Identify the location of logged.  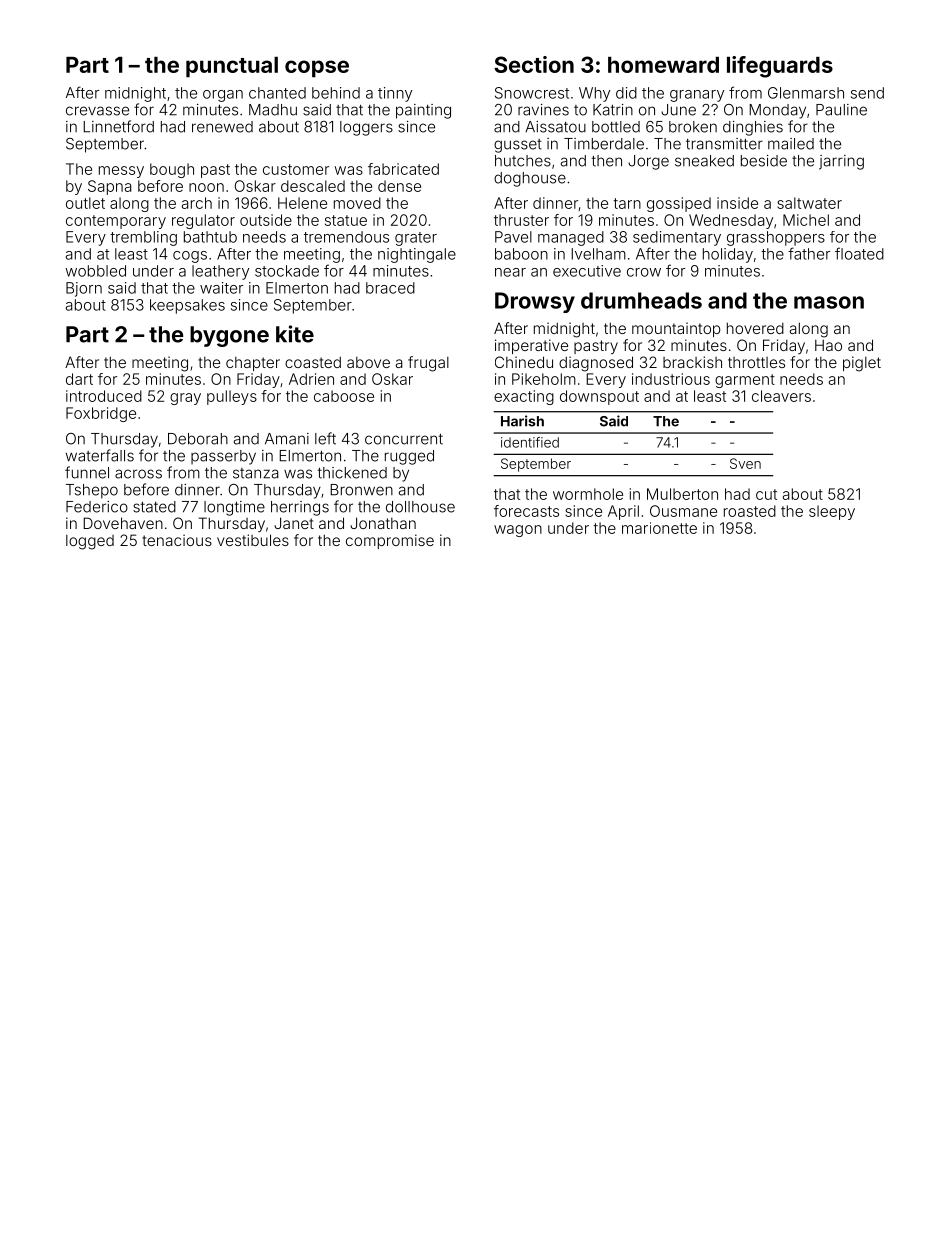
(90, 542).
